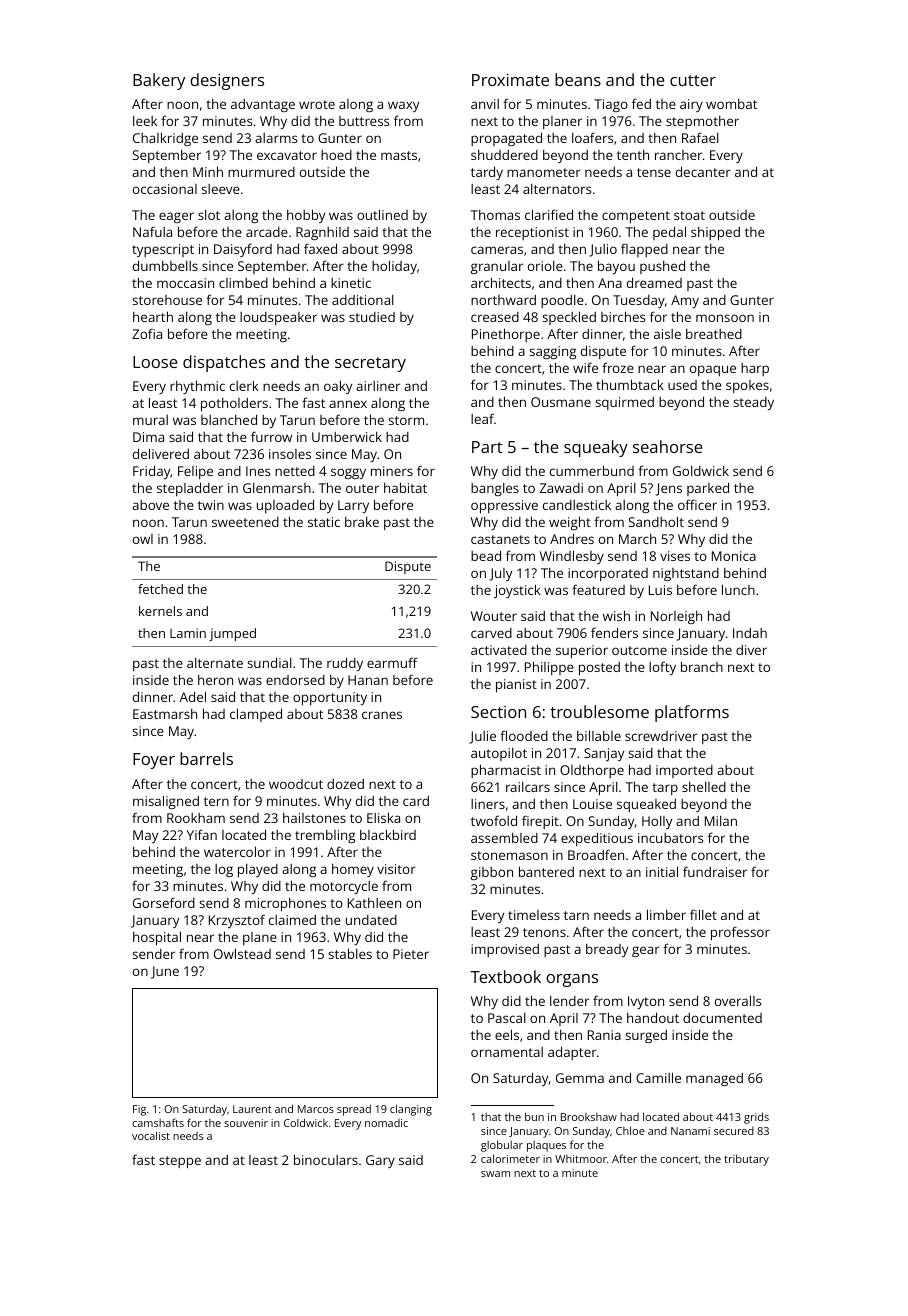 This page has width=908, height=1316. I want to click on ornamental, so click(507, 1052).
